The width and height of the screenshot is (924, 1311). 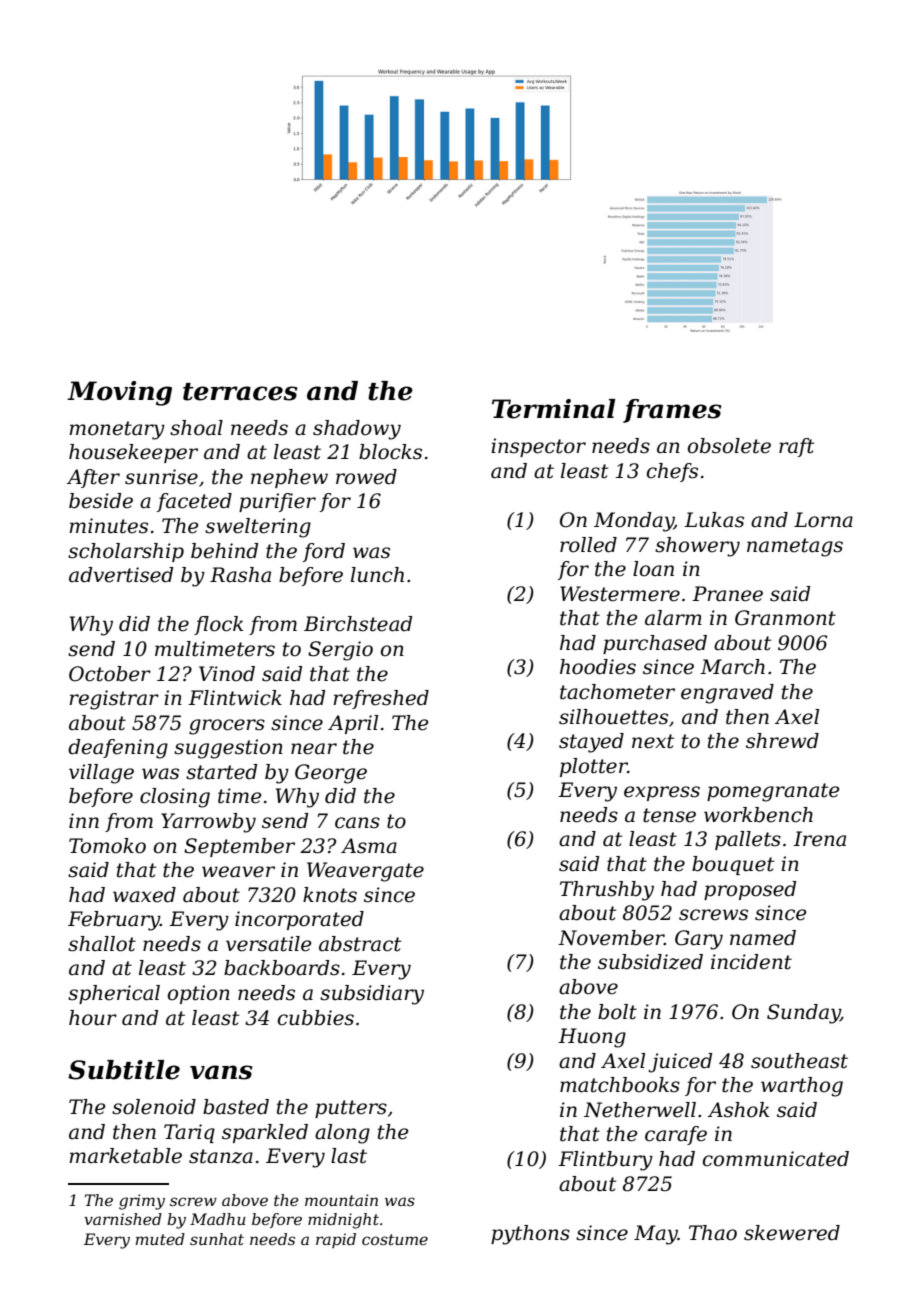 I want to click on After, so click(x=93, y=478).
